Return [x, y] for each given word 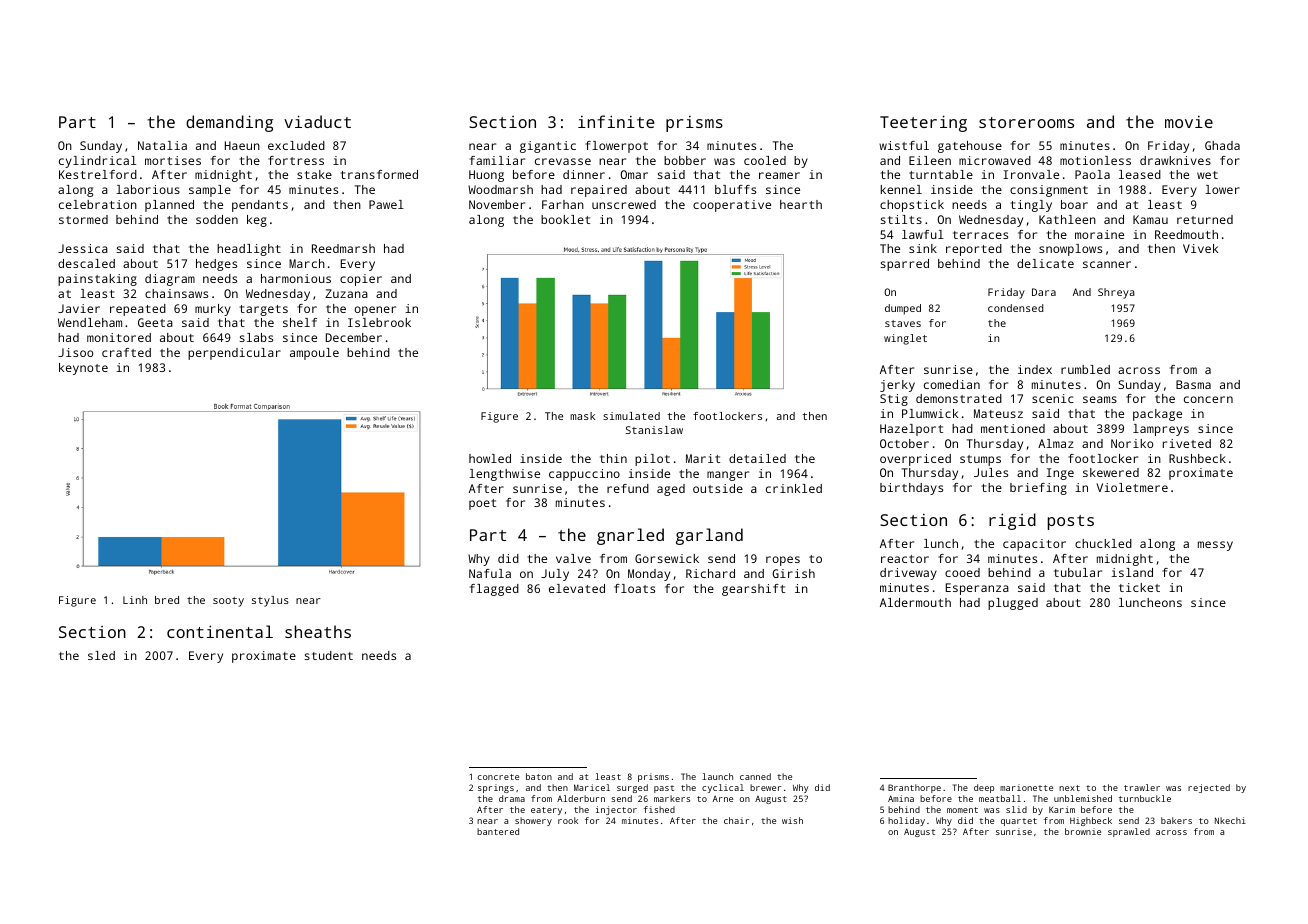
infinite [616, 121]
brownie [1083, 831]
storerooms [1026, 122]
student [329, 655]
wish [792, 820]
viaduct [317, 121]
